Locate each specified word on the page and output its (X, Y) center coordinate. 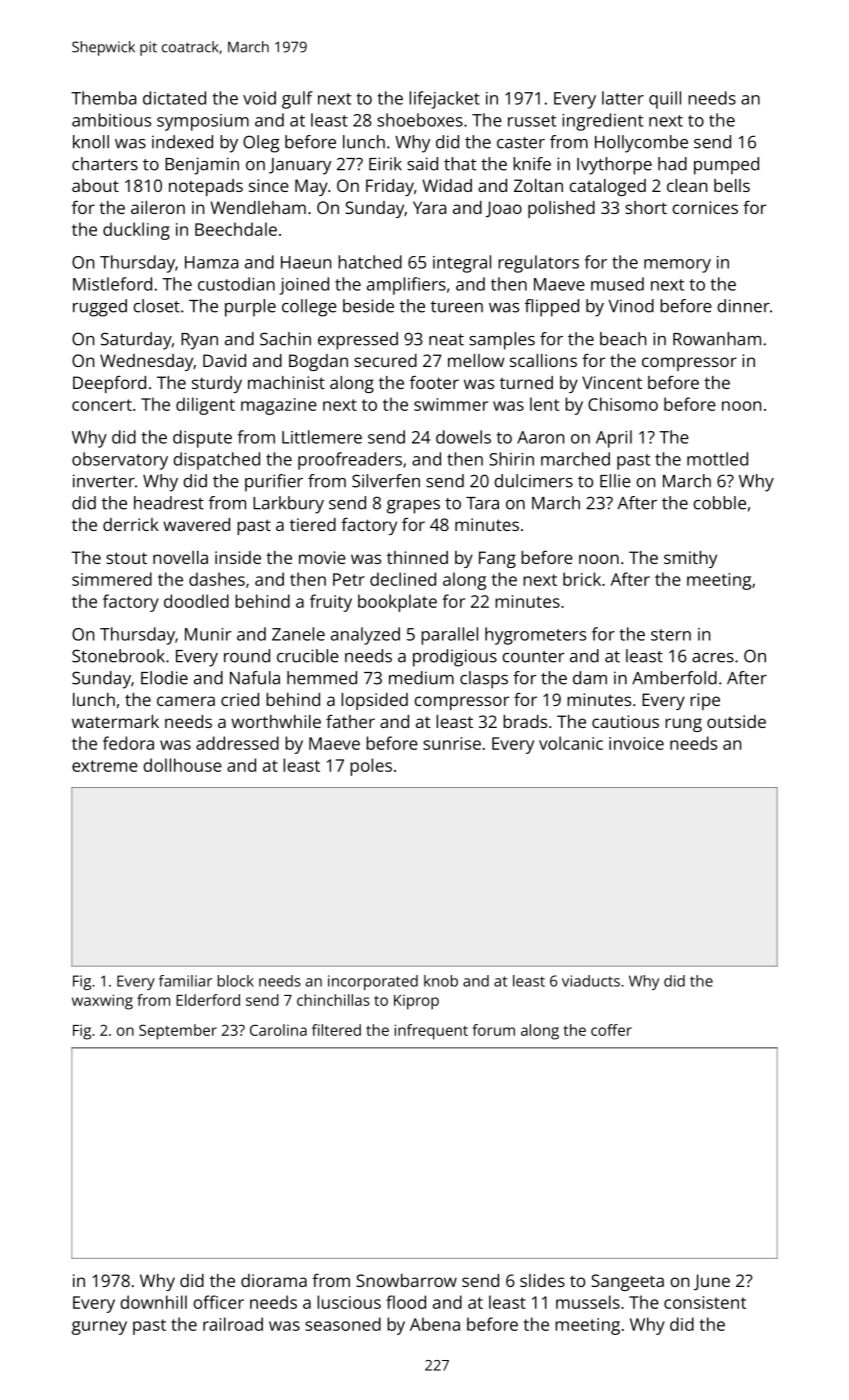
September (178, 1032)
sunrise (452, 743)
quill (665, 100)
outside (736, 721)
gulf (297, 100)
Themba (103, 98)
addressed (237, 743)
